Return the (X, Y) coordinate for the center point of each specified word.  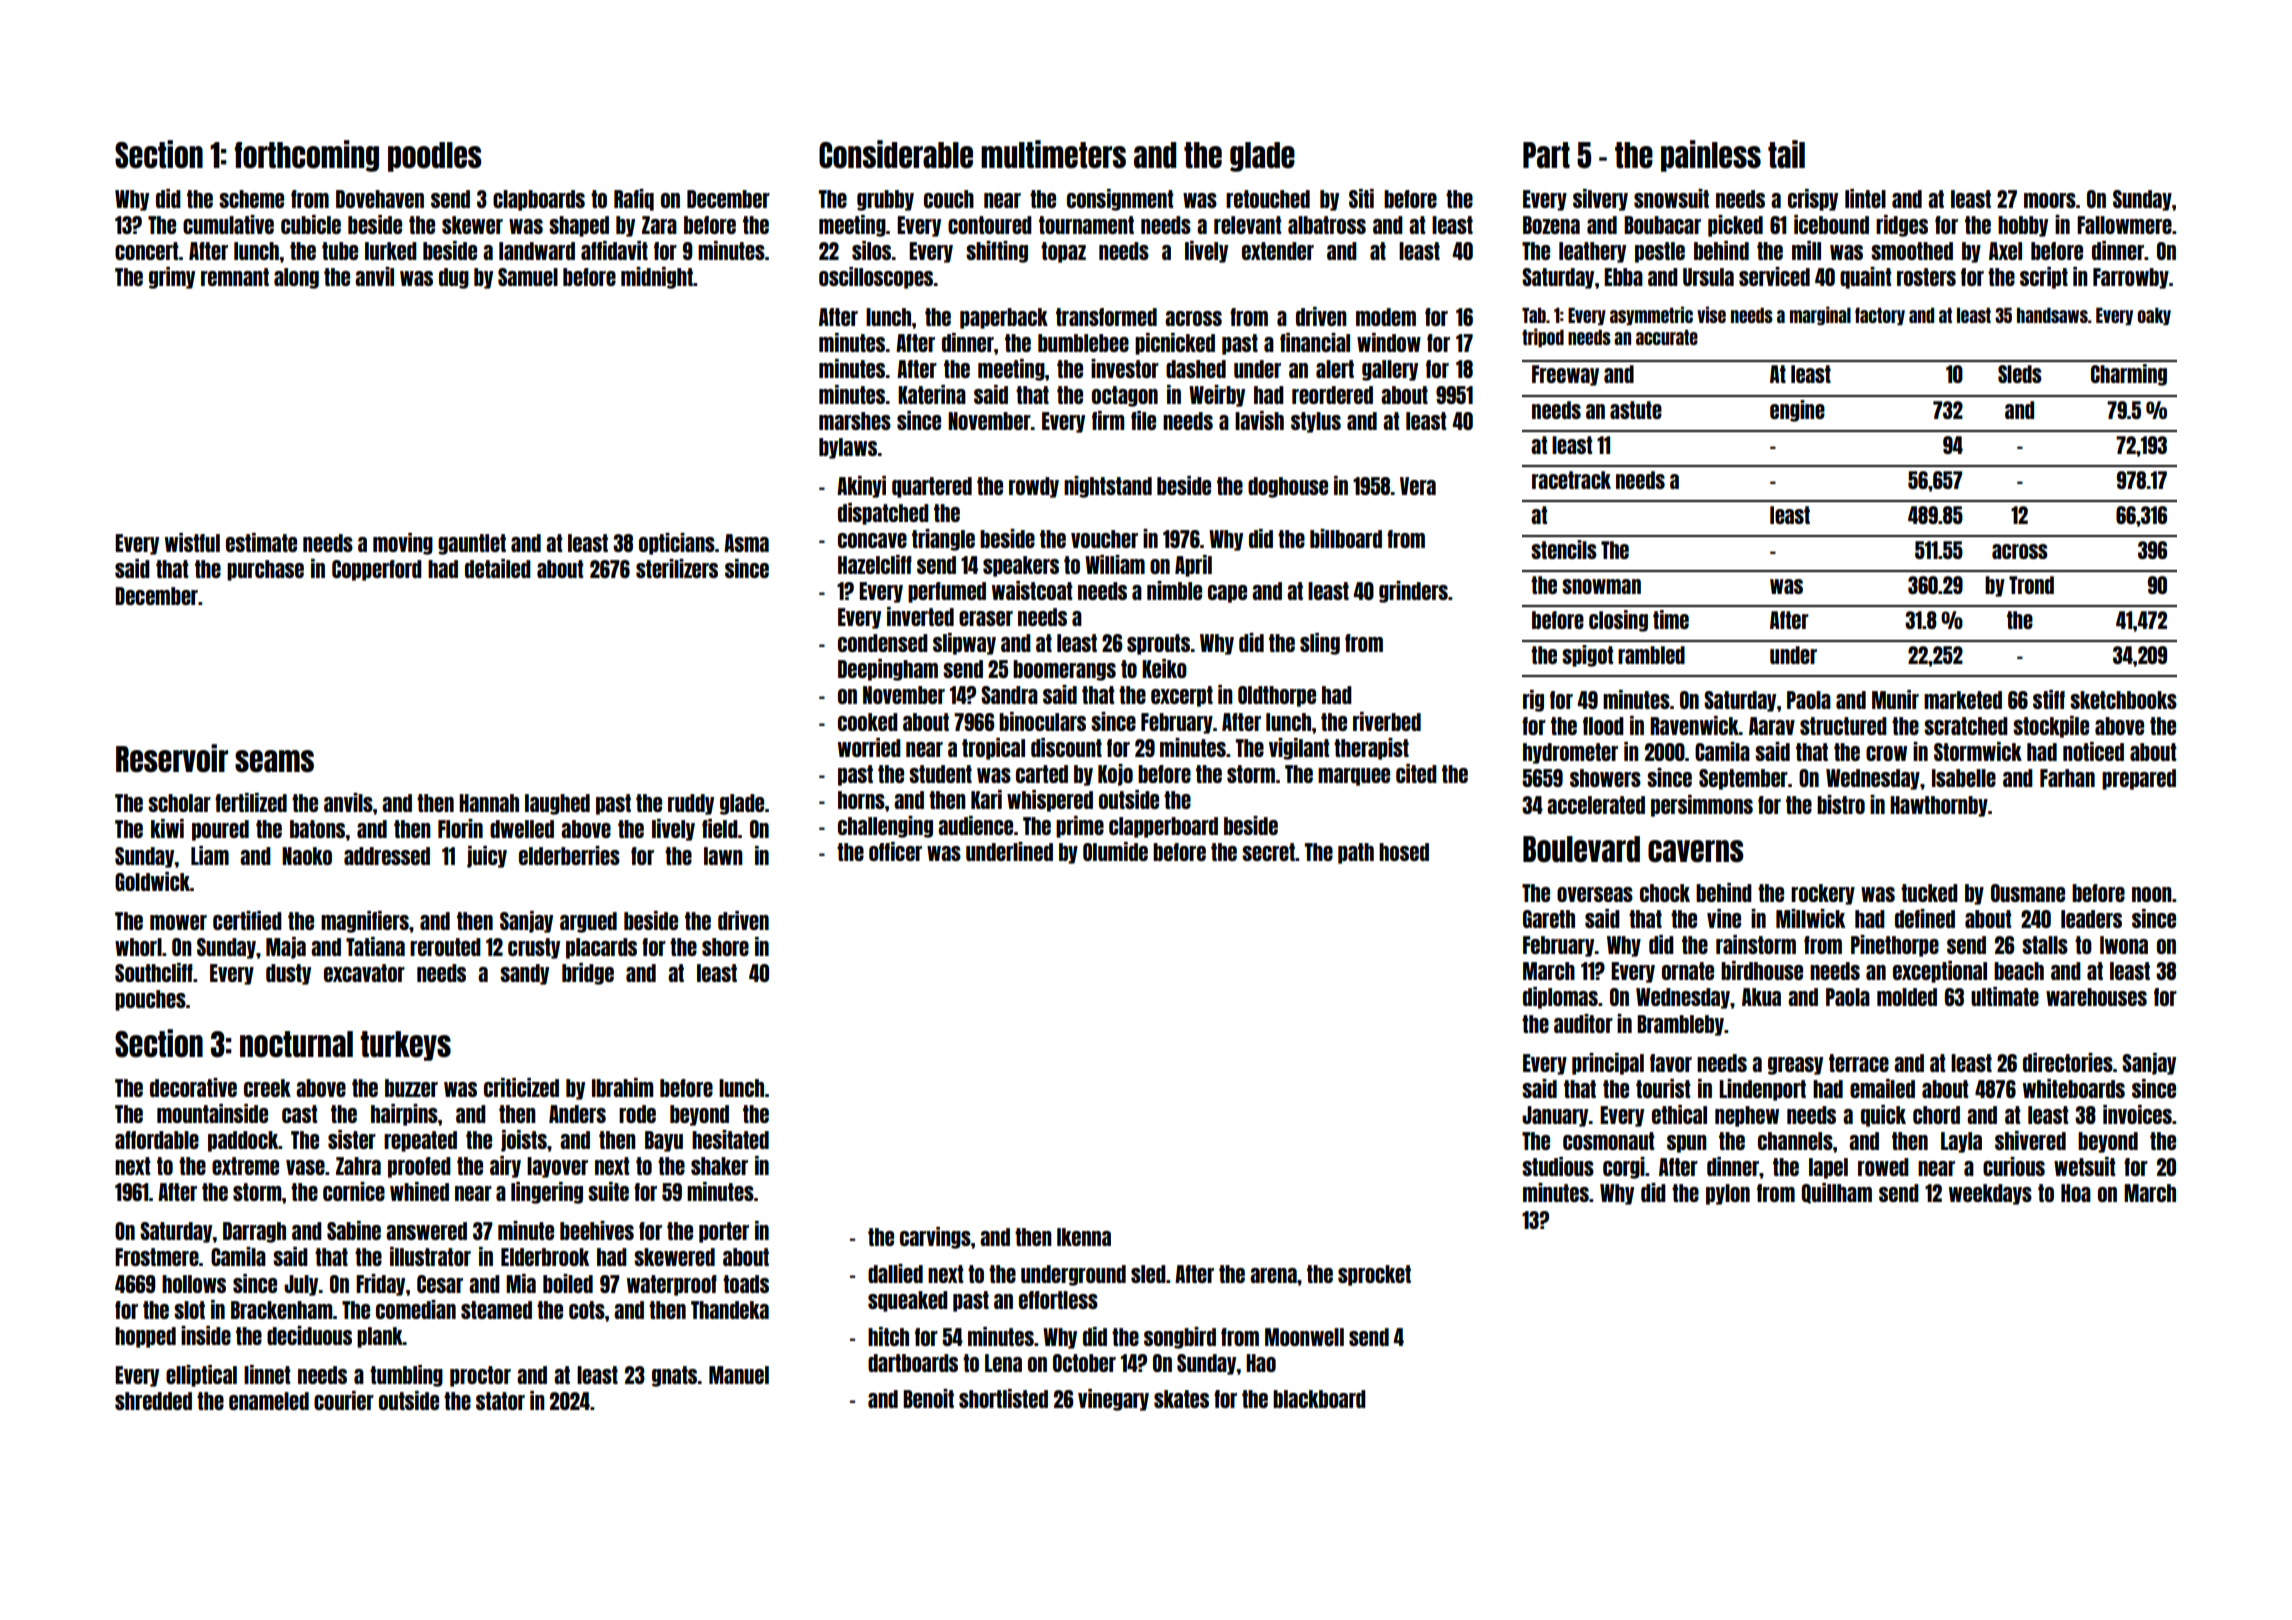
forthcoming (307, 156)
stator (500, 1401)
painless (1711, 156)
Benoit (928, 1398)
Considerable (896, 154)
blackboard (1319, 1399)
